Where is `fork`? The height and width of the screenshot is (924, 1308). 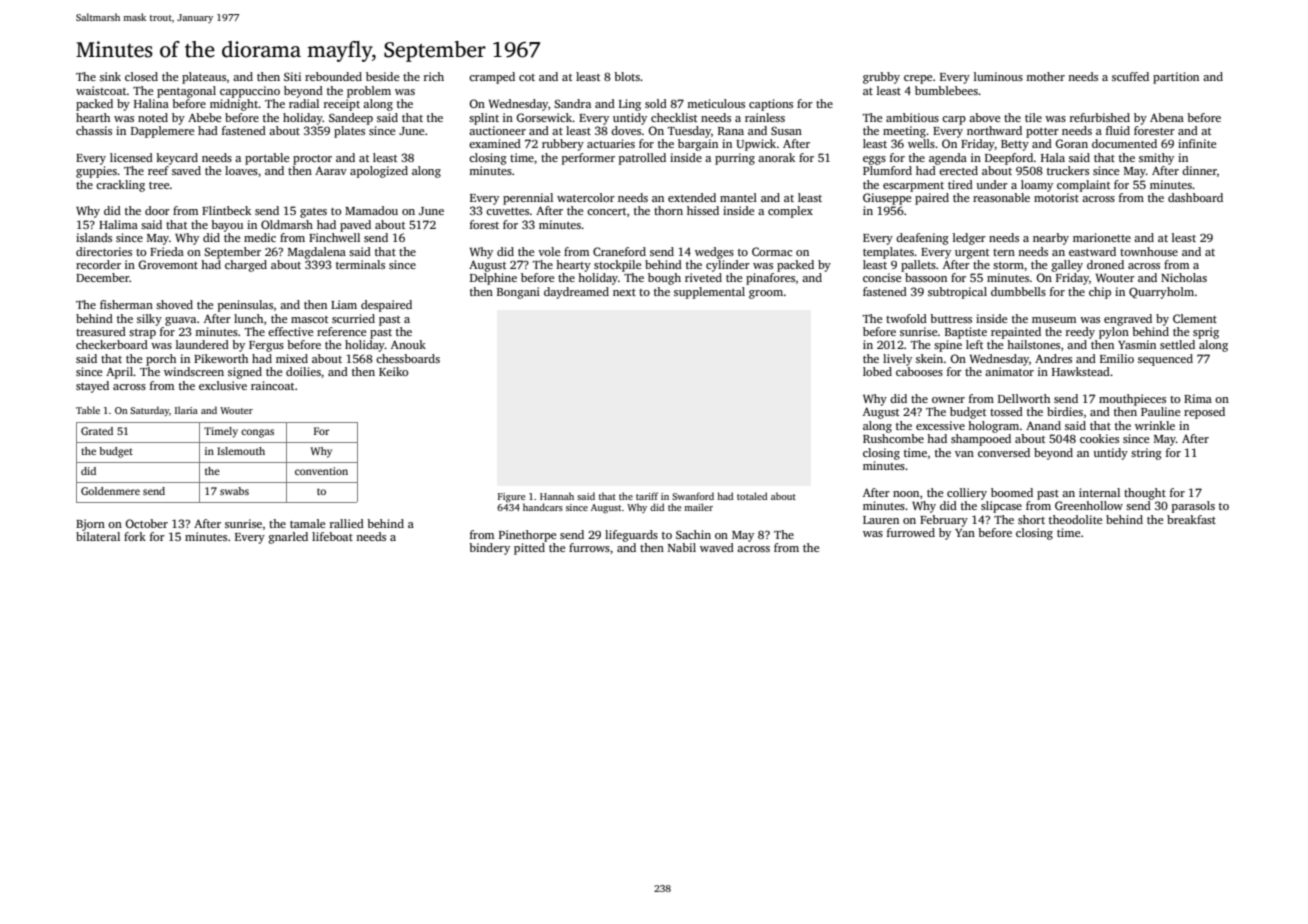 fork is located at coordinates (135, 536).
